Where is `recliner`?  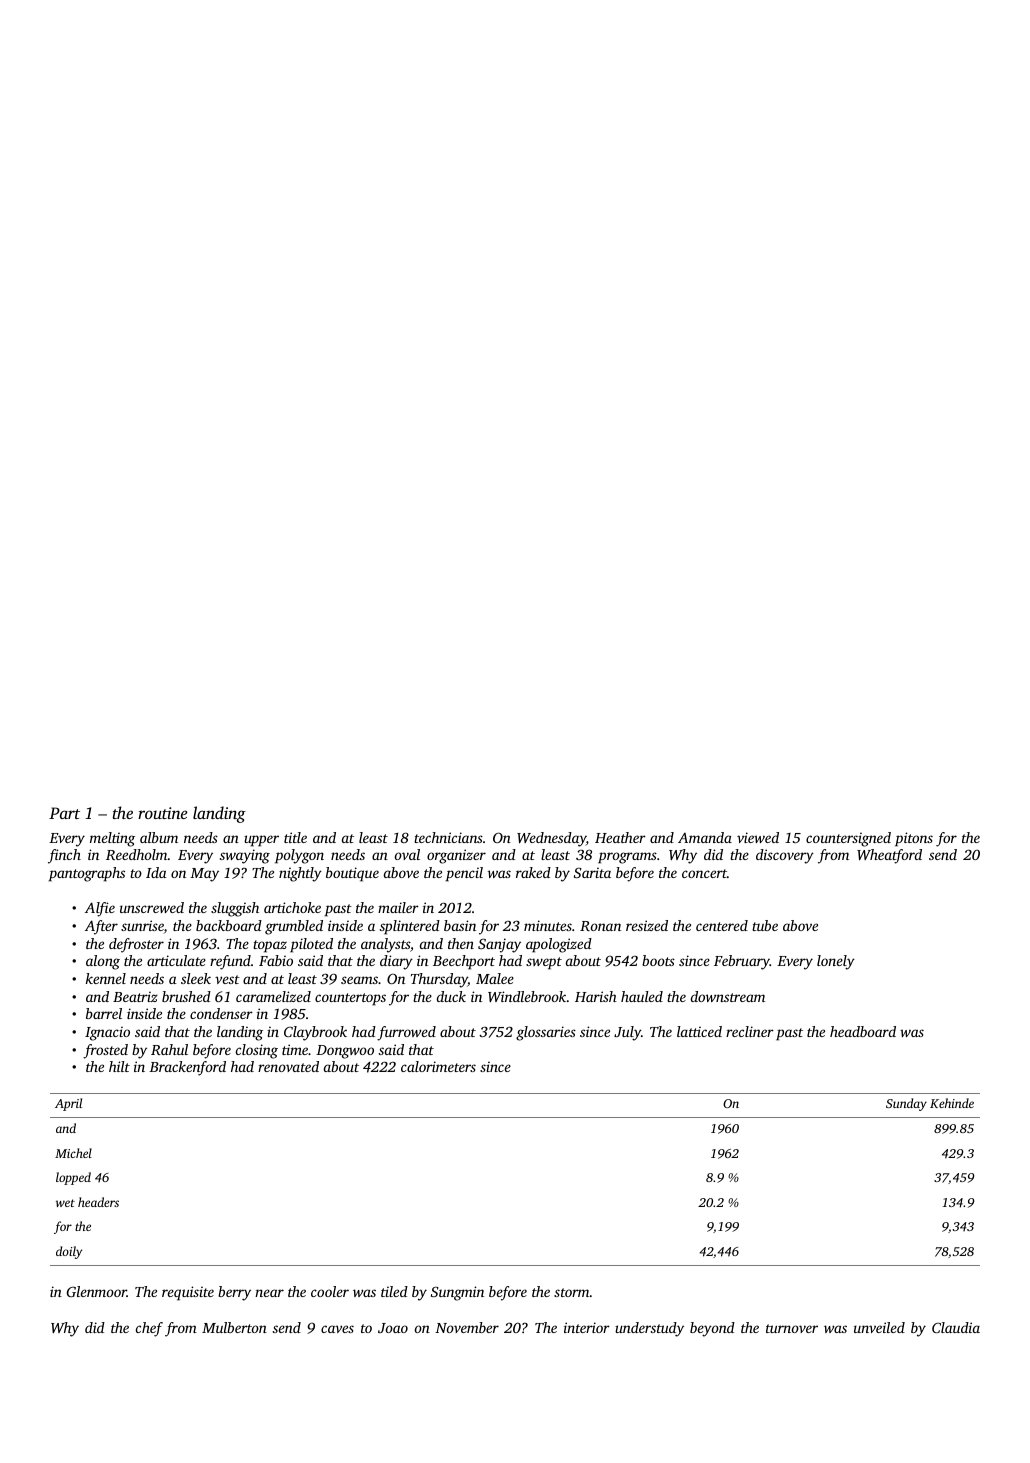
recliner is located at coordinates (750, 1031).
